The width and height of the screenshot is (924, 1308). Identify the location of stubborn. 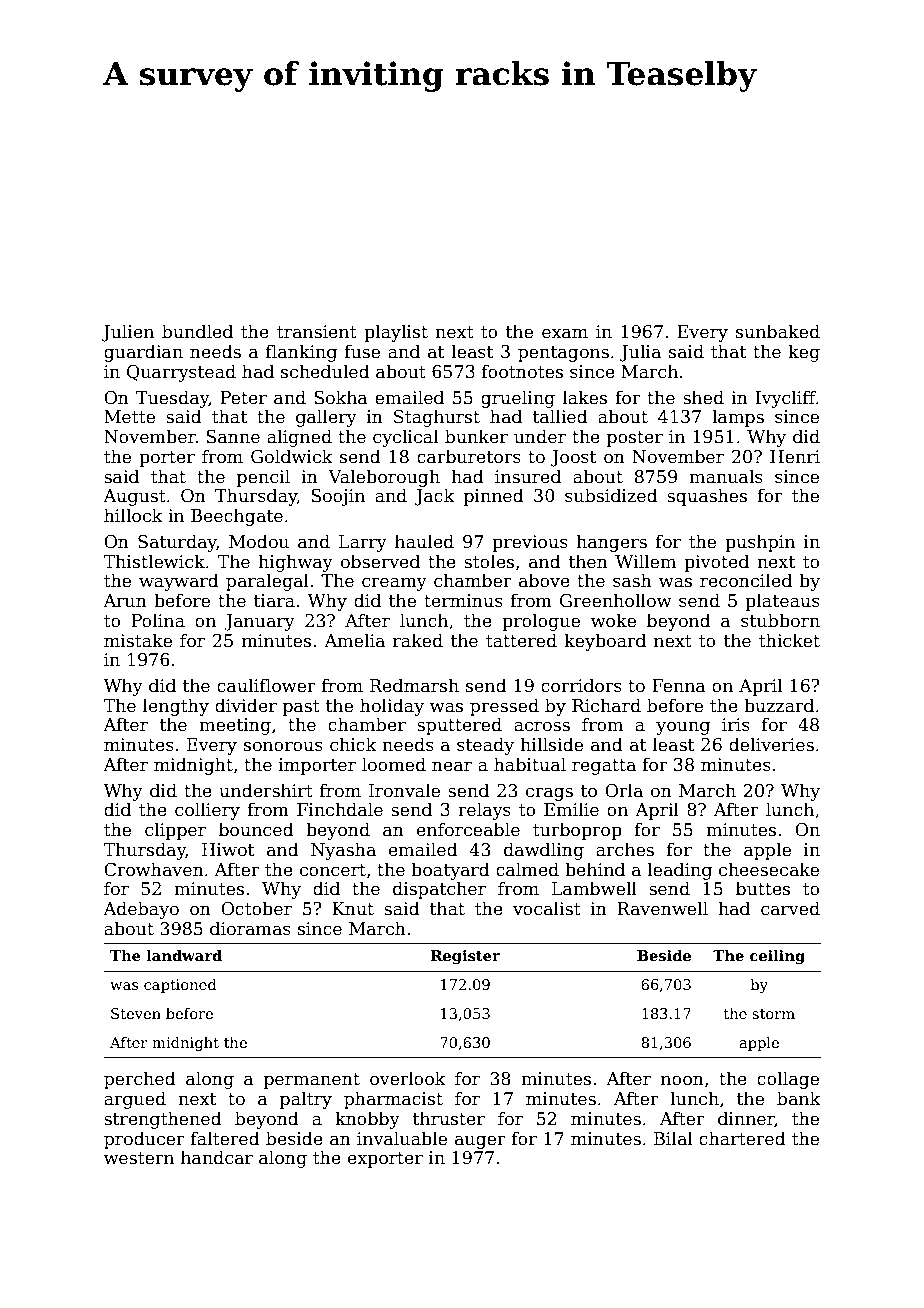
(780, 620).
